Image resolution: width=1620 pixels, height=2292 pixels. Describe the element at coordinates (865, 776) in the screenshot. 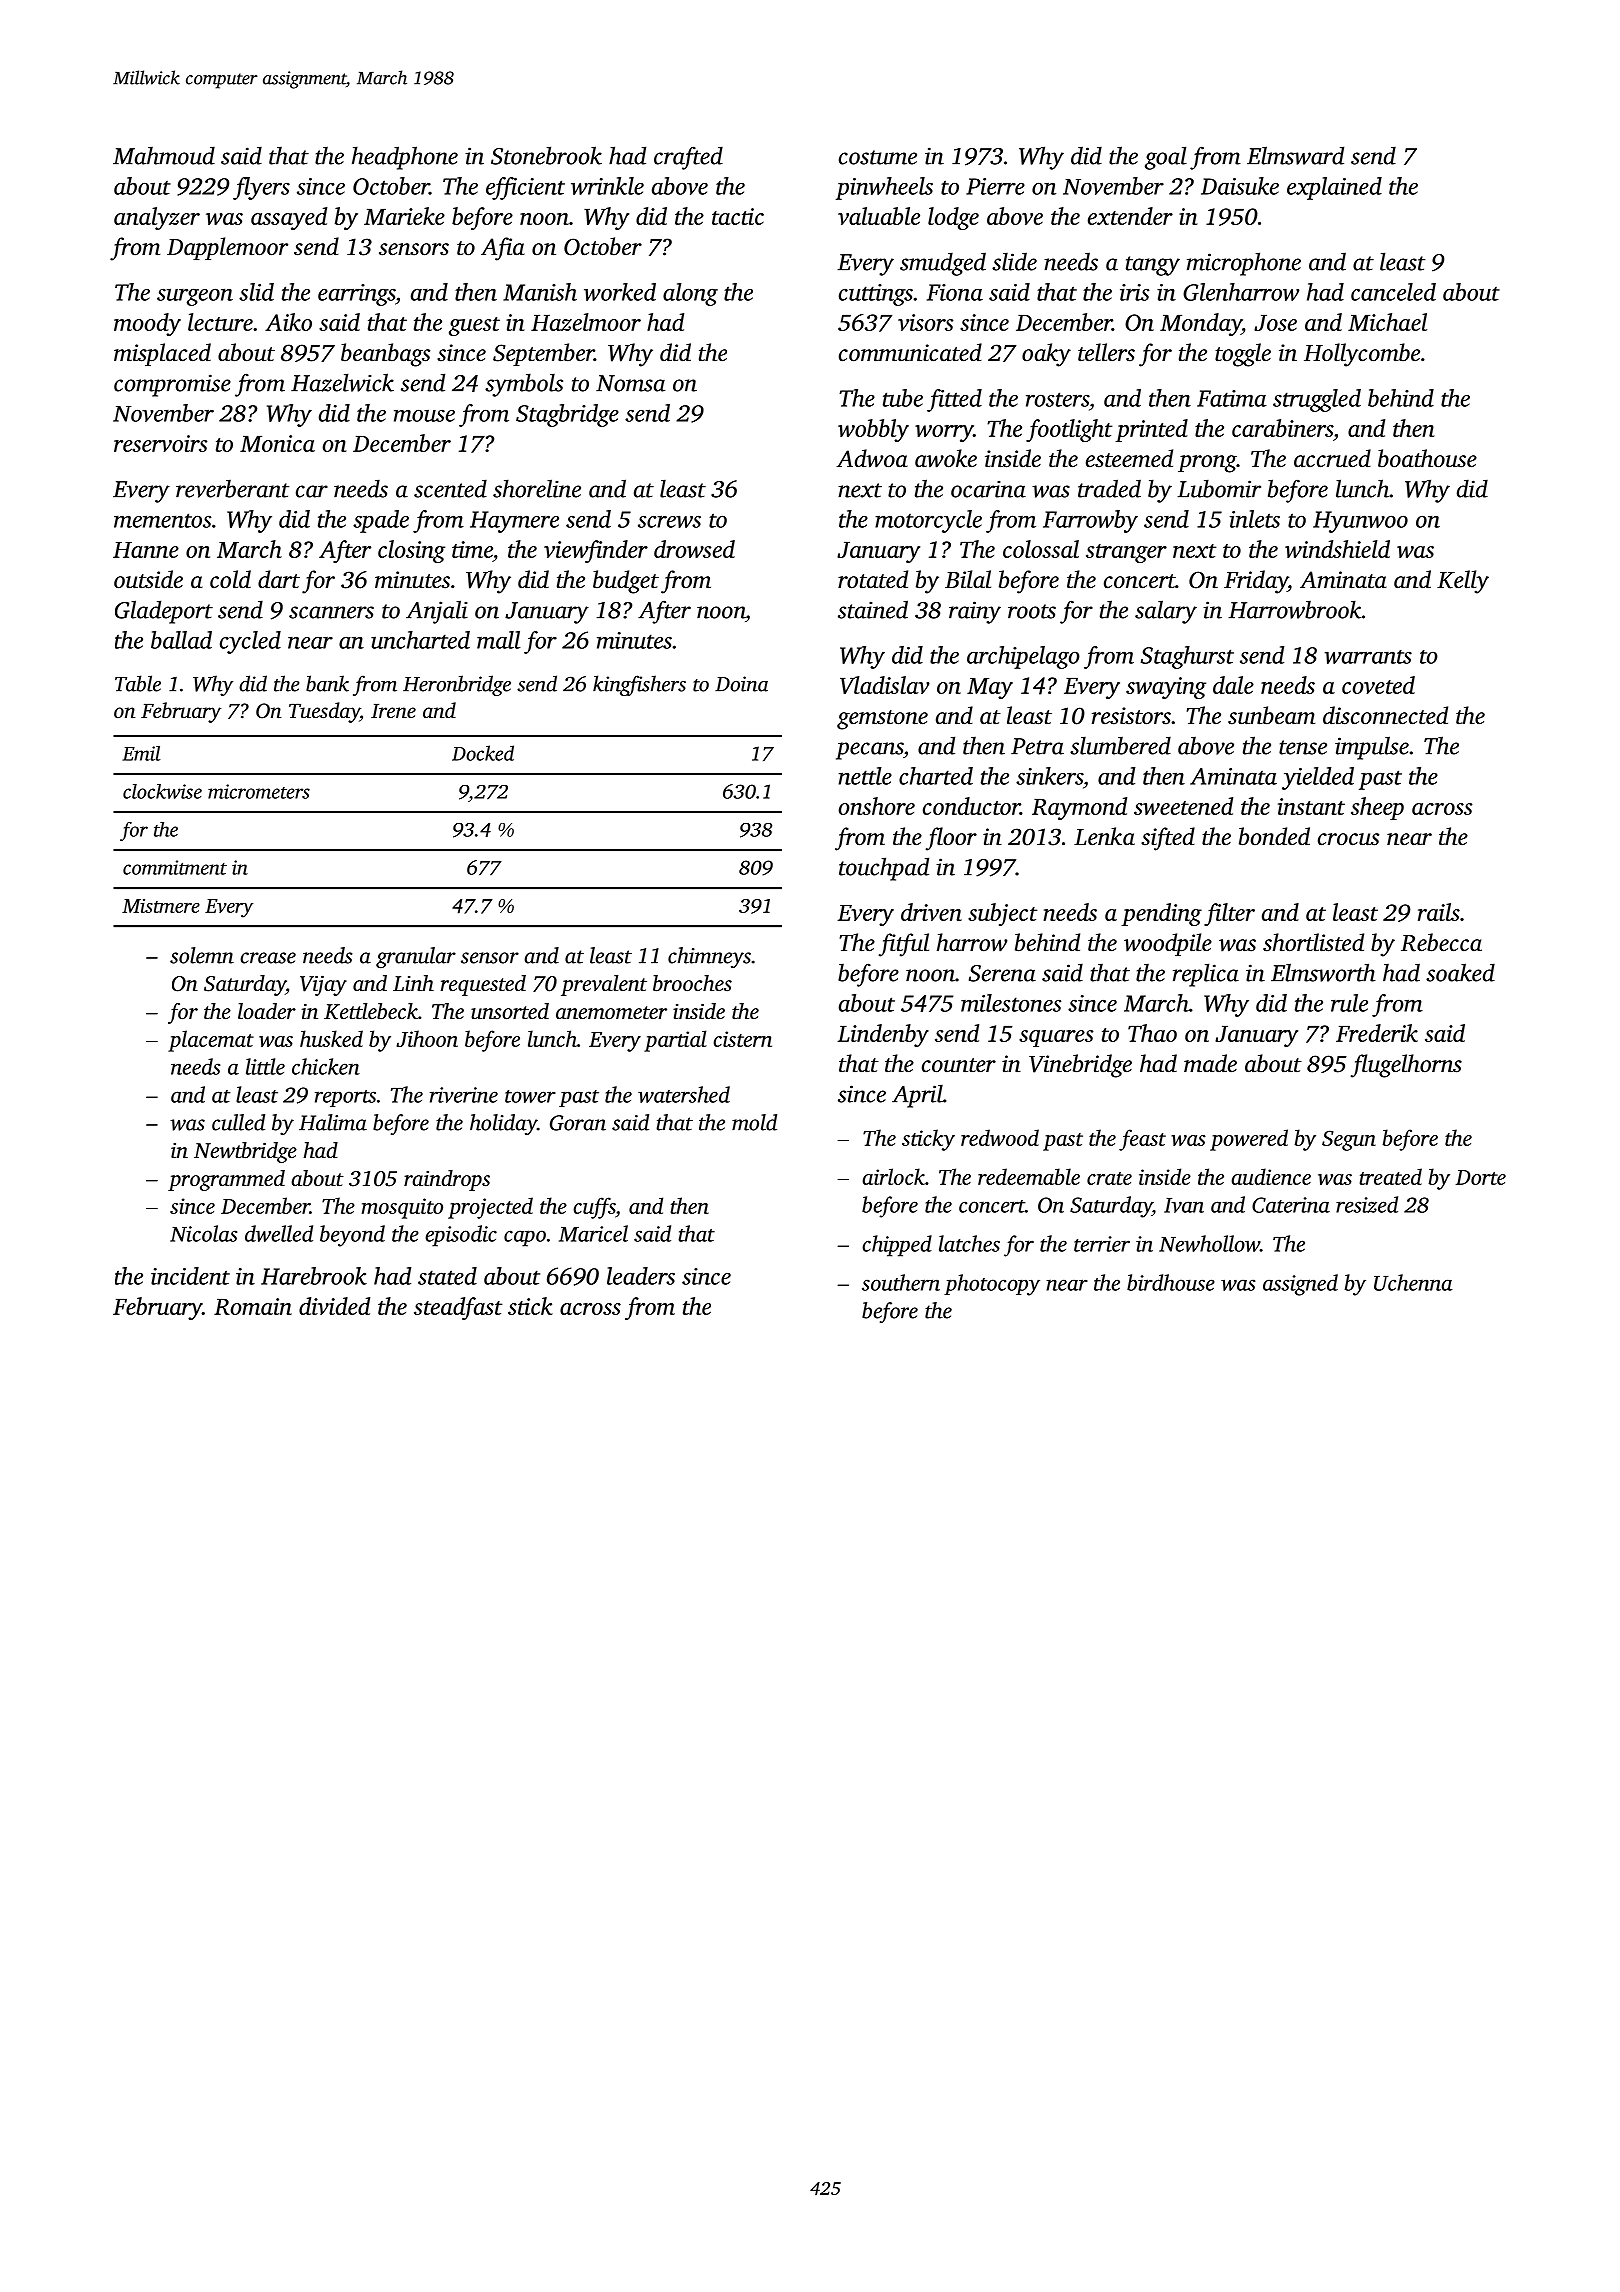

I see `nettle` at that location.
